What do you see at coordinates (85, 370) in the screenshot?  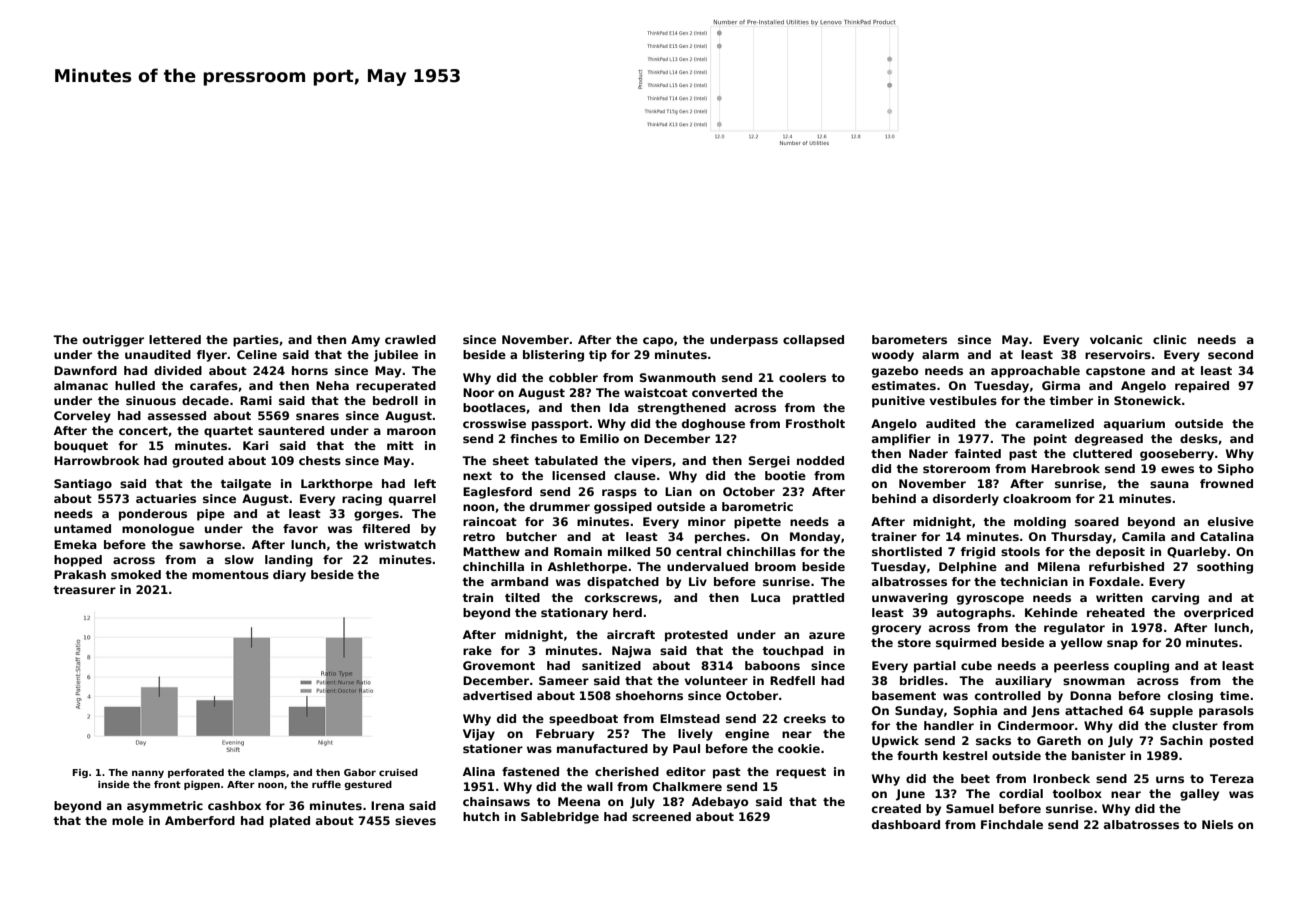 I see `Dawnford` at bounding box center [85, 370].
